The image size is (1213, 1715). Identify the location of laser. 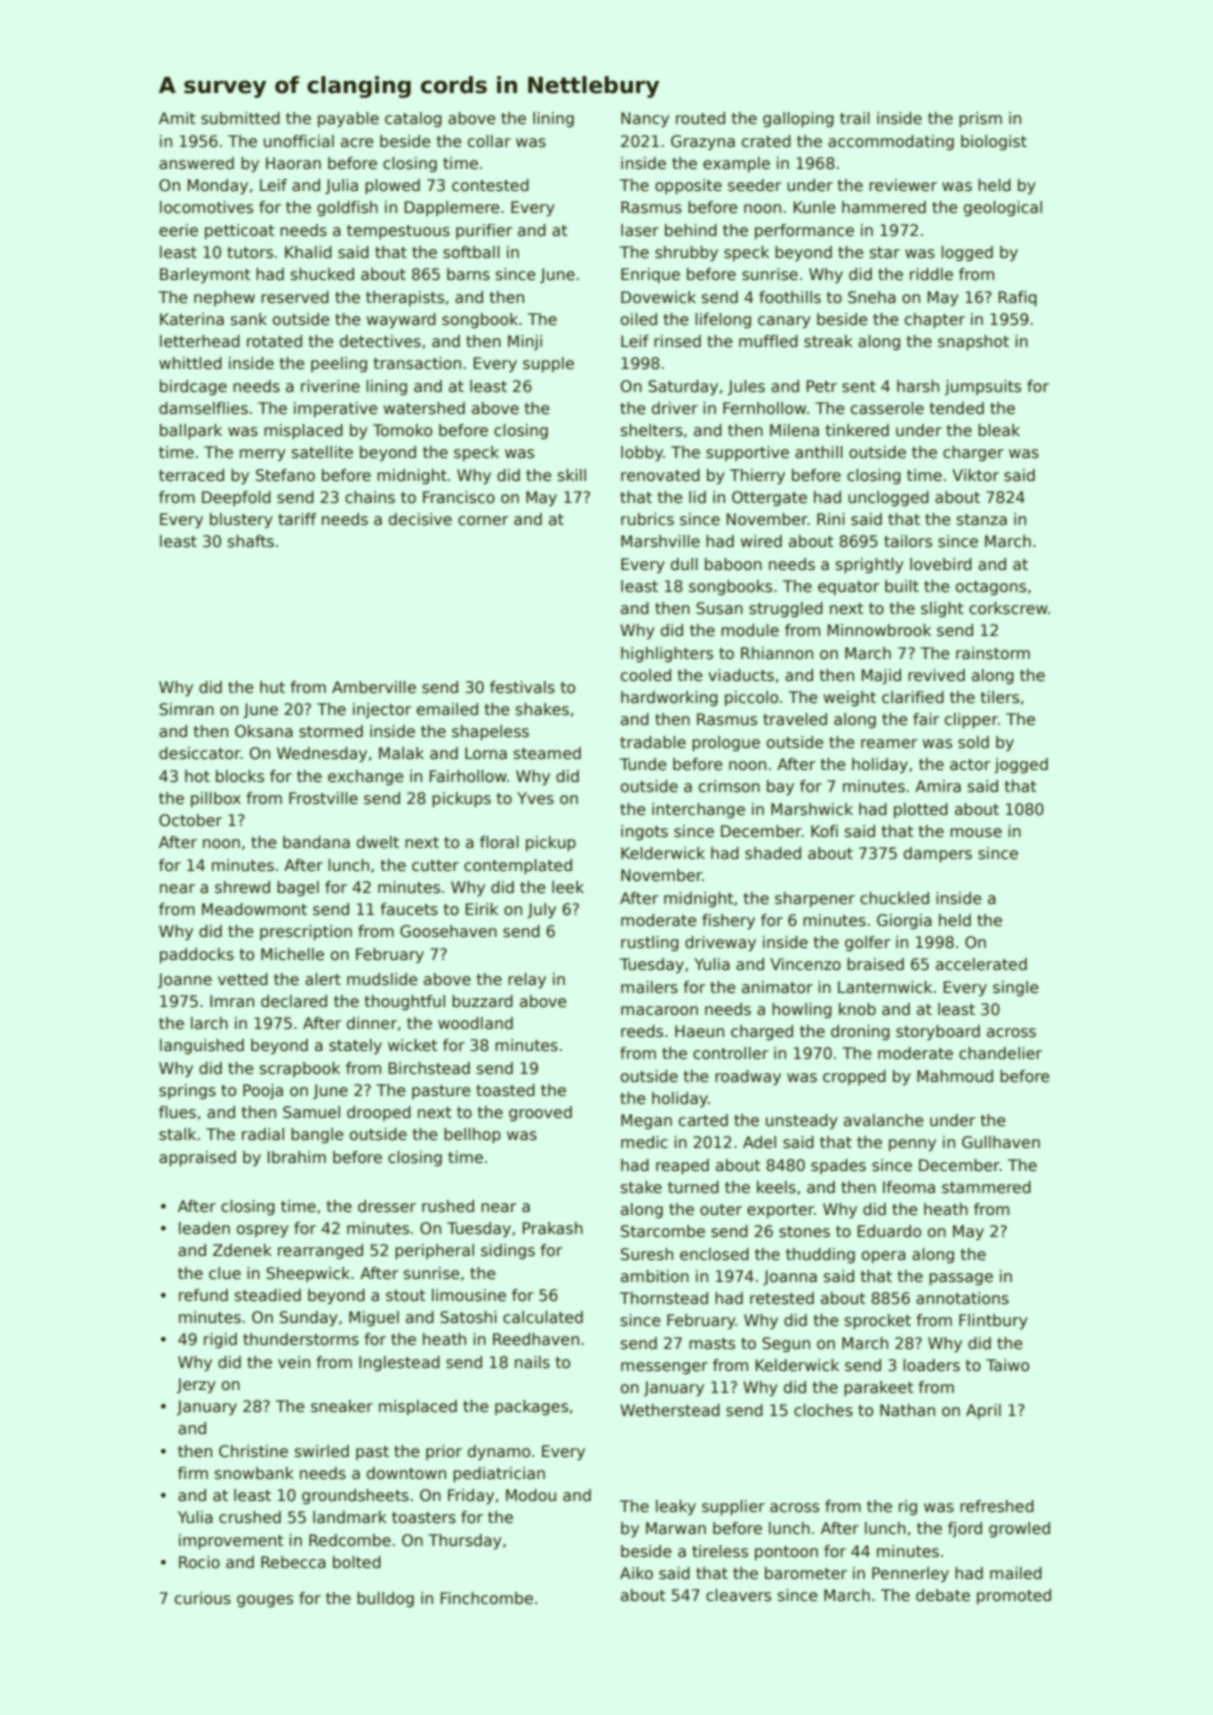
(640, 230).
